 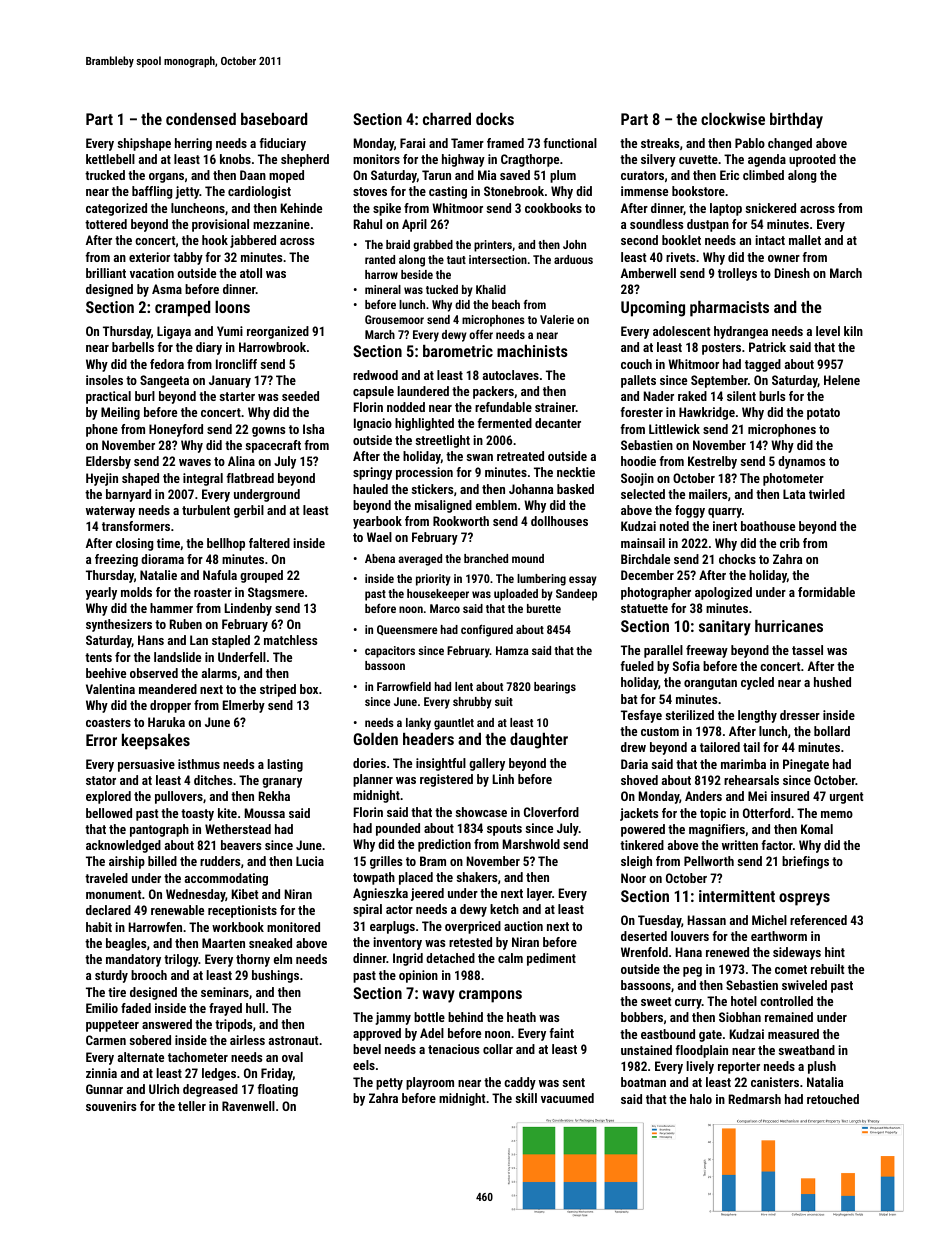 What do you see at coordinates (835, 952) in the document?
I see `hint` at bounding box center [835, 952].
